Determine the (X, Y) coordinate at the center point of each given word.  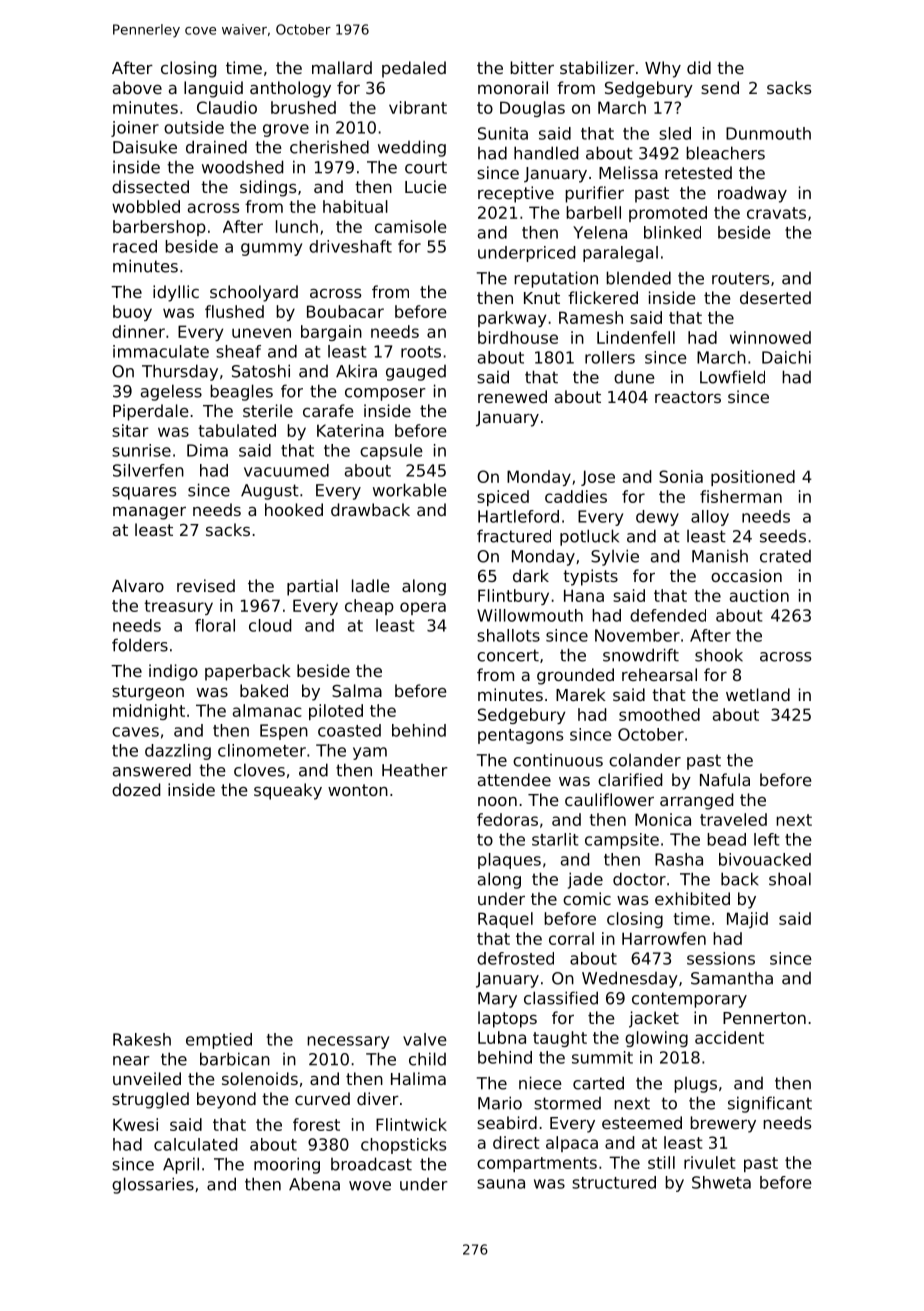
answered (152, 770)
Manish (720, 556)
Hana (584, 595)
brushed (303, 107)
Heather (415, 770)
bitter (532, 67)
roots (421, 352)
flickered (603, 297)
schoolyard (254, 293)
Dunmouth (768, 133)
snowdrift (641, 655)
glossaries (153, 1185)
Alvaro (138, 585)
